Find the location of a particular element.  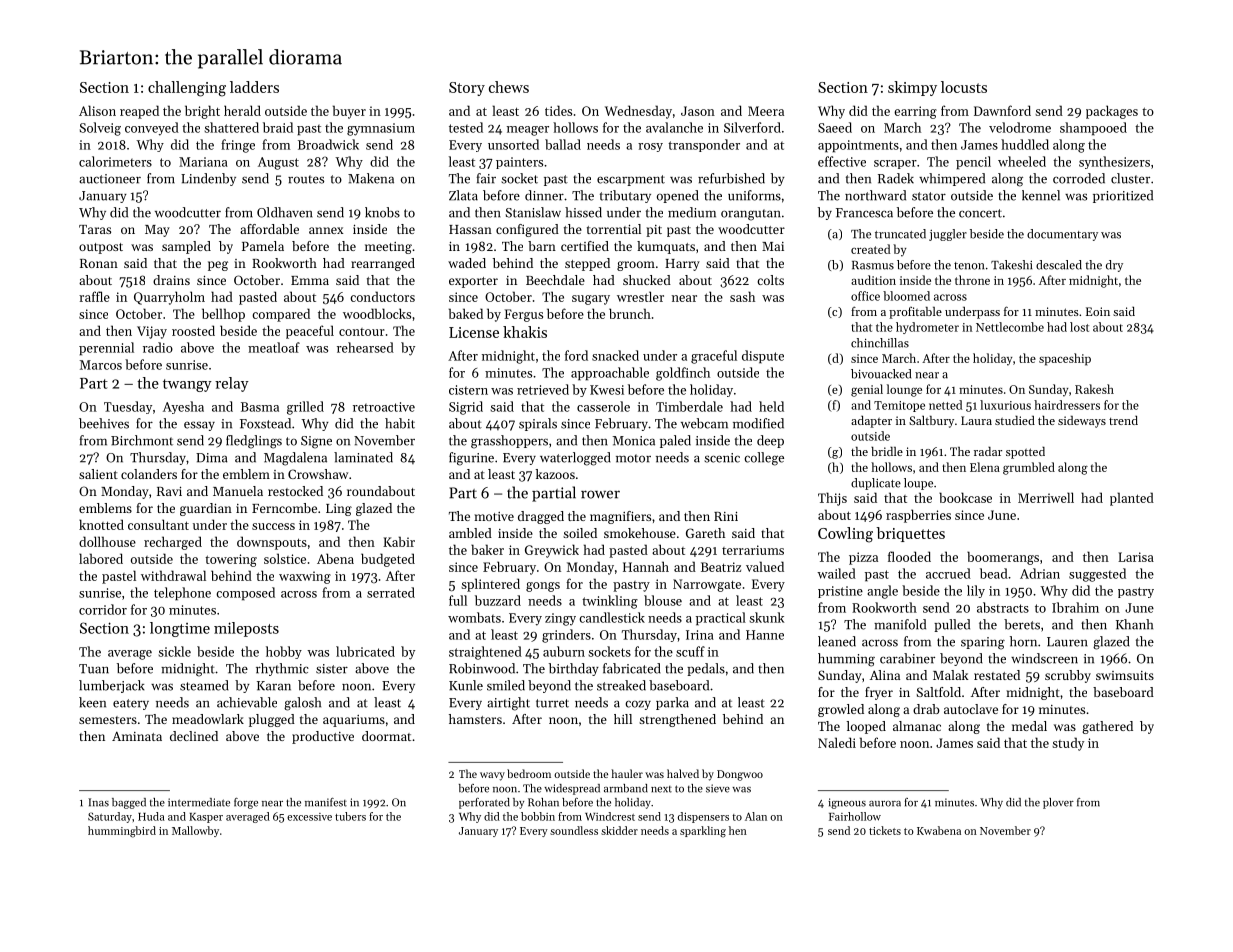

challenging is located at coordinates (187, 89).
